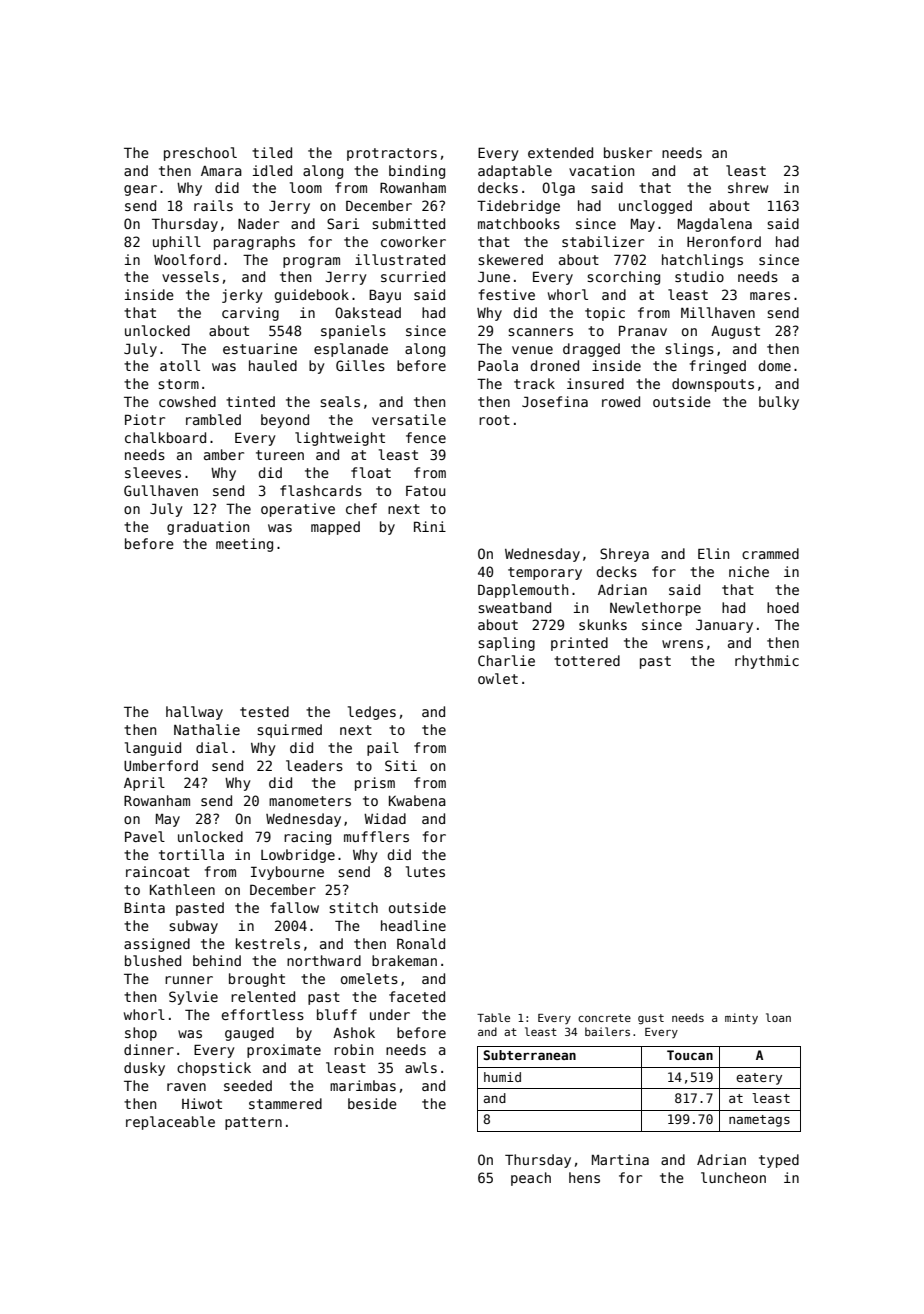 The height and width of the screenshot is (1314, 924). What do you see at coordinates (408, 223) in the screenshot?
I see `submitted` at bounding box center [408, 223].
